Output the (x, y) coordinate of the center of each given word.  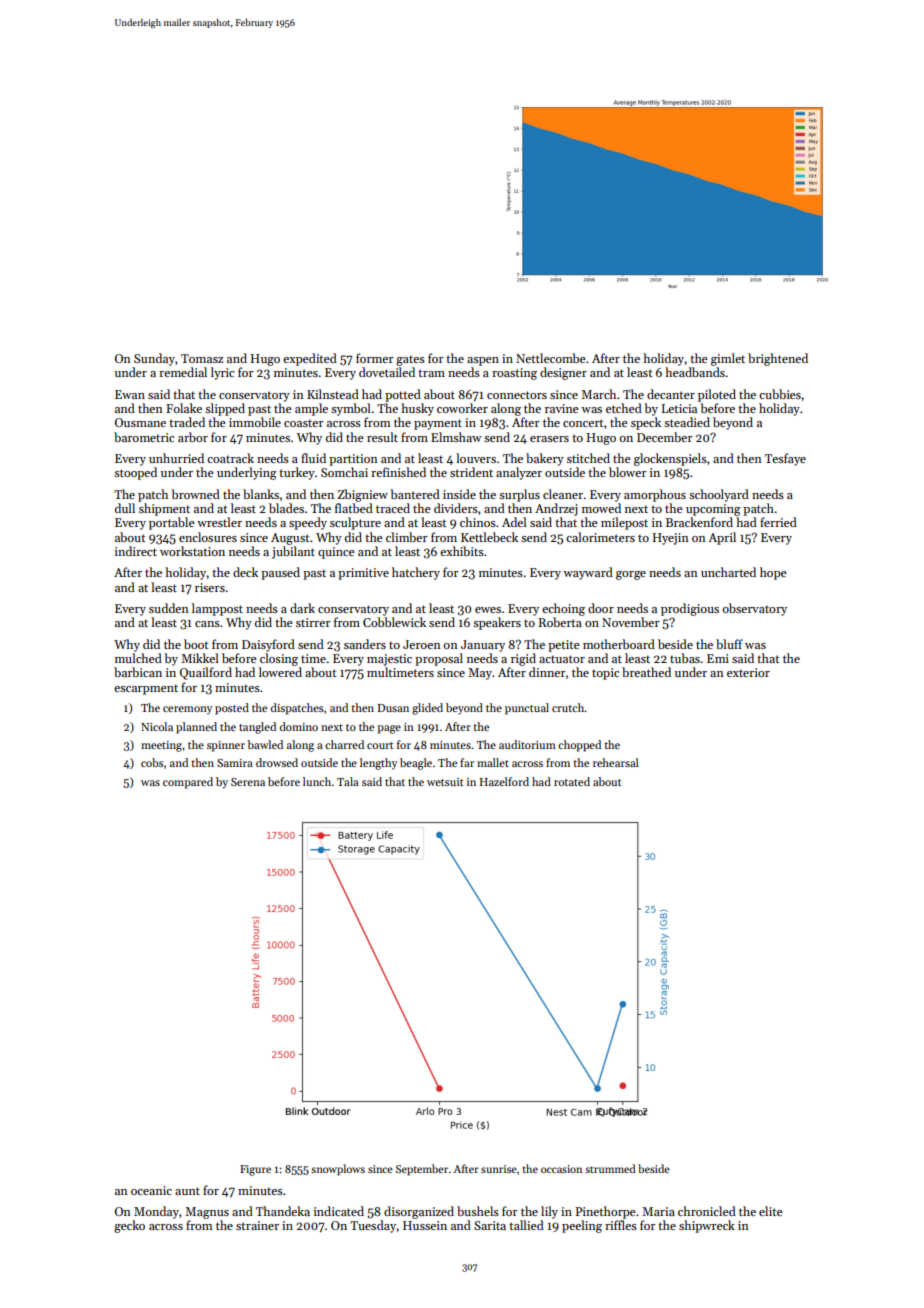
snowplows (338, 1170)
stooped (135, 473)
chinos (478, 522)
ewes (488, 610)
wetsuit (445, 782)
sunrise (499, 1169)
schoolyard (719, 495)
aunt (187, 1191)
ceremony (187, 710)
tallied (526, 1225)
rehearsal (616, 762)
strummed (610, 1168)
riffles (621, 1225)
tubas (685, 658)
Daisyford (268, 645)
